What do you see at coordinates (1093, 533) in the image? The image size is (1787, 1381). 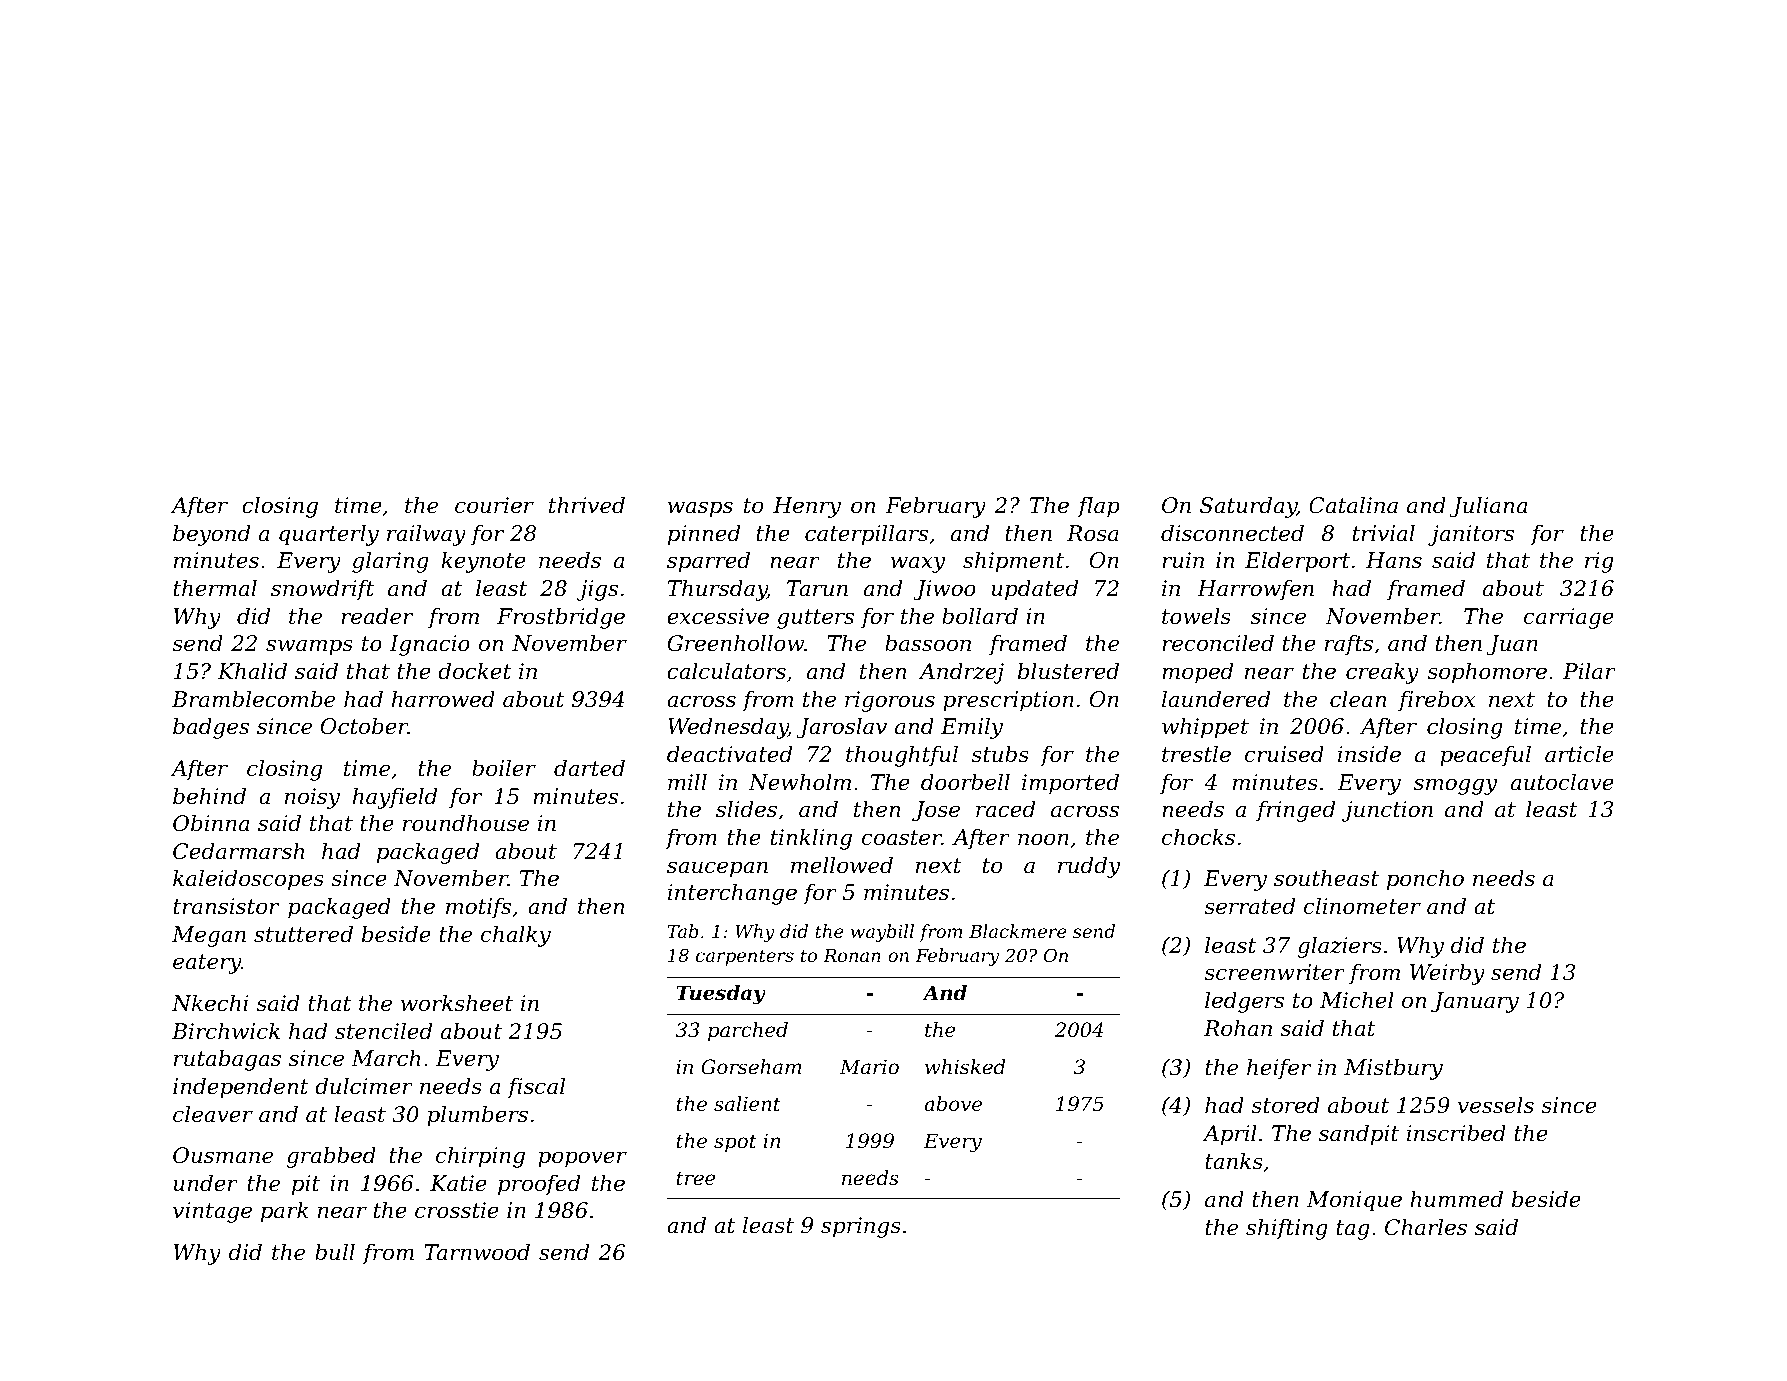 I see `Rosa` at bounding box center [1093, 533].
